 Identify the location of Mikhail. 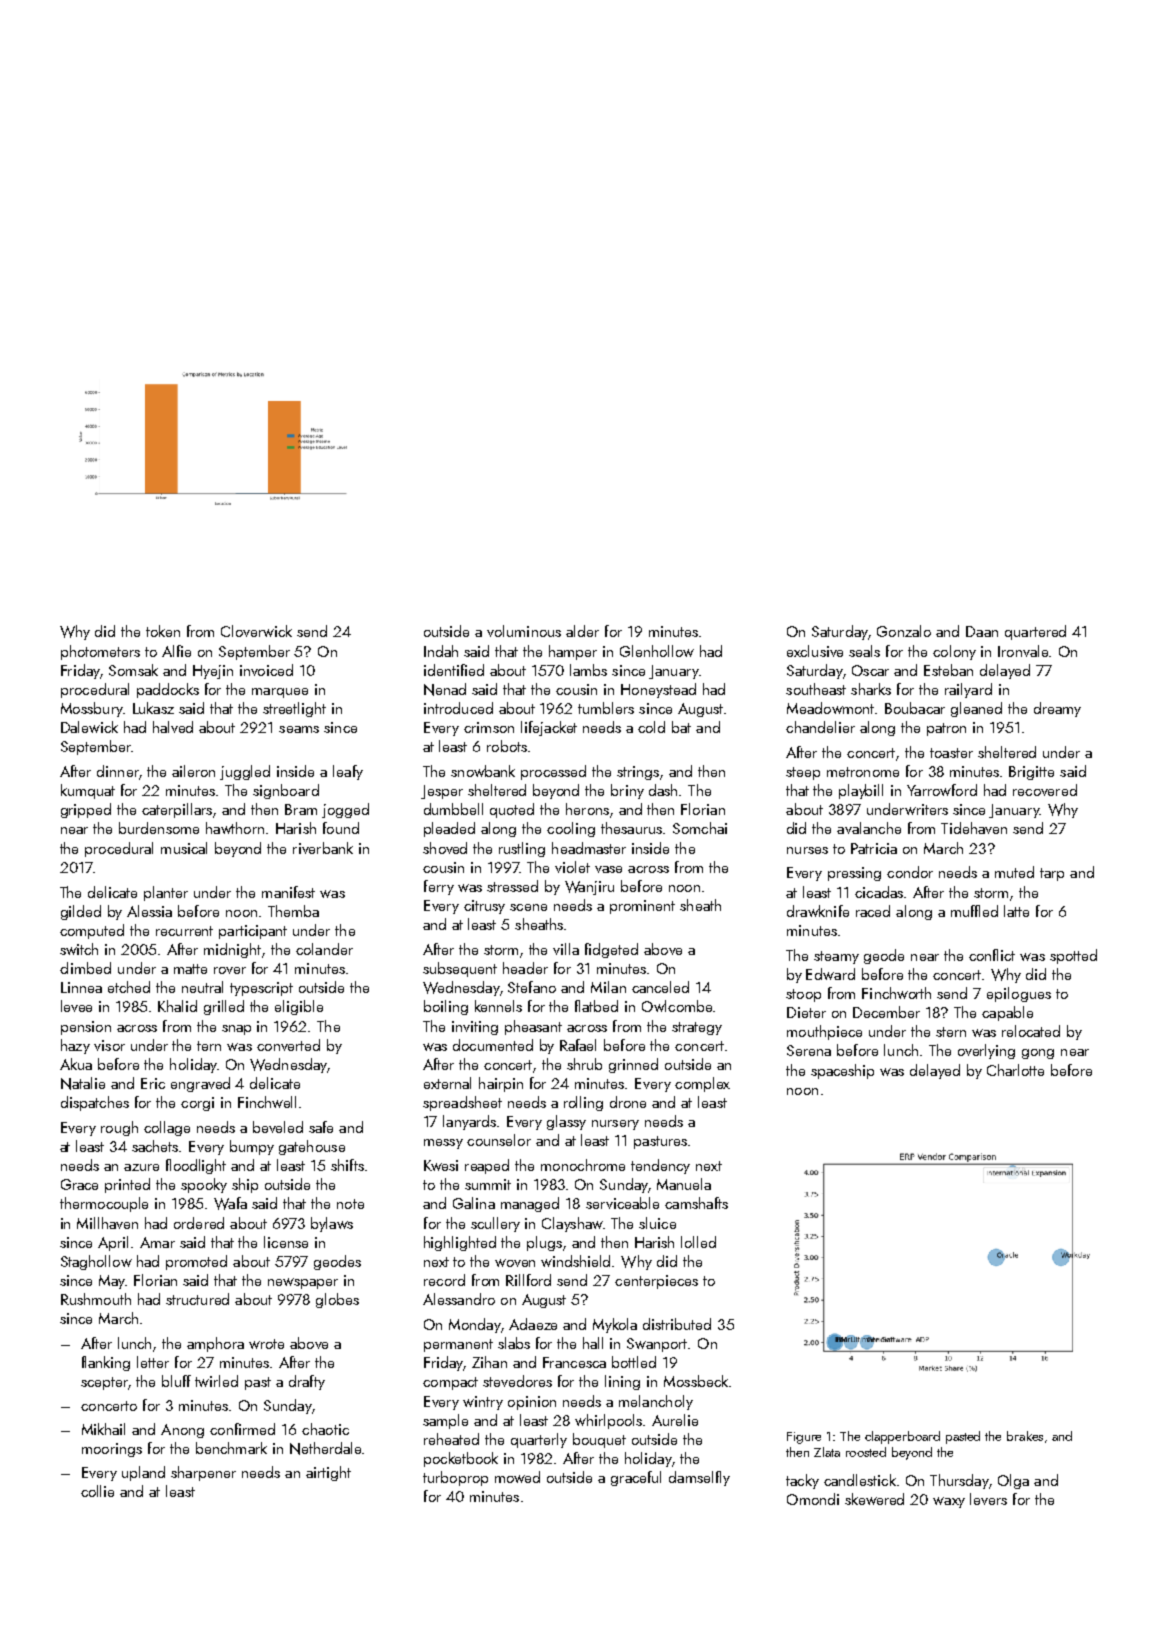
(103, 1429).
